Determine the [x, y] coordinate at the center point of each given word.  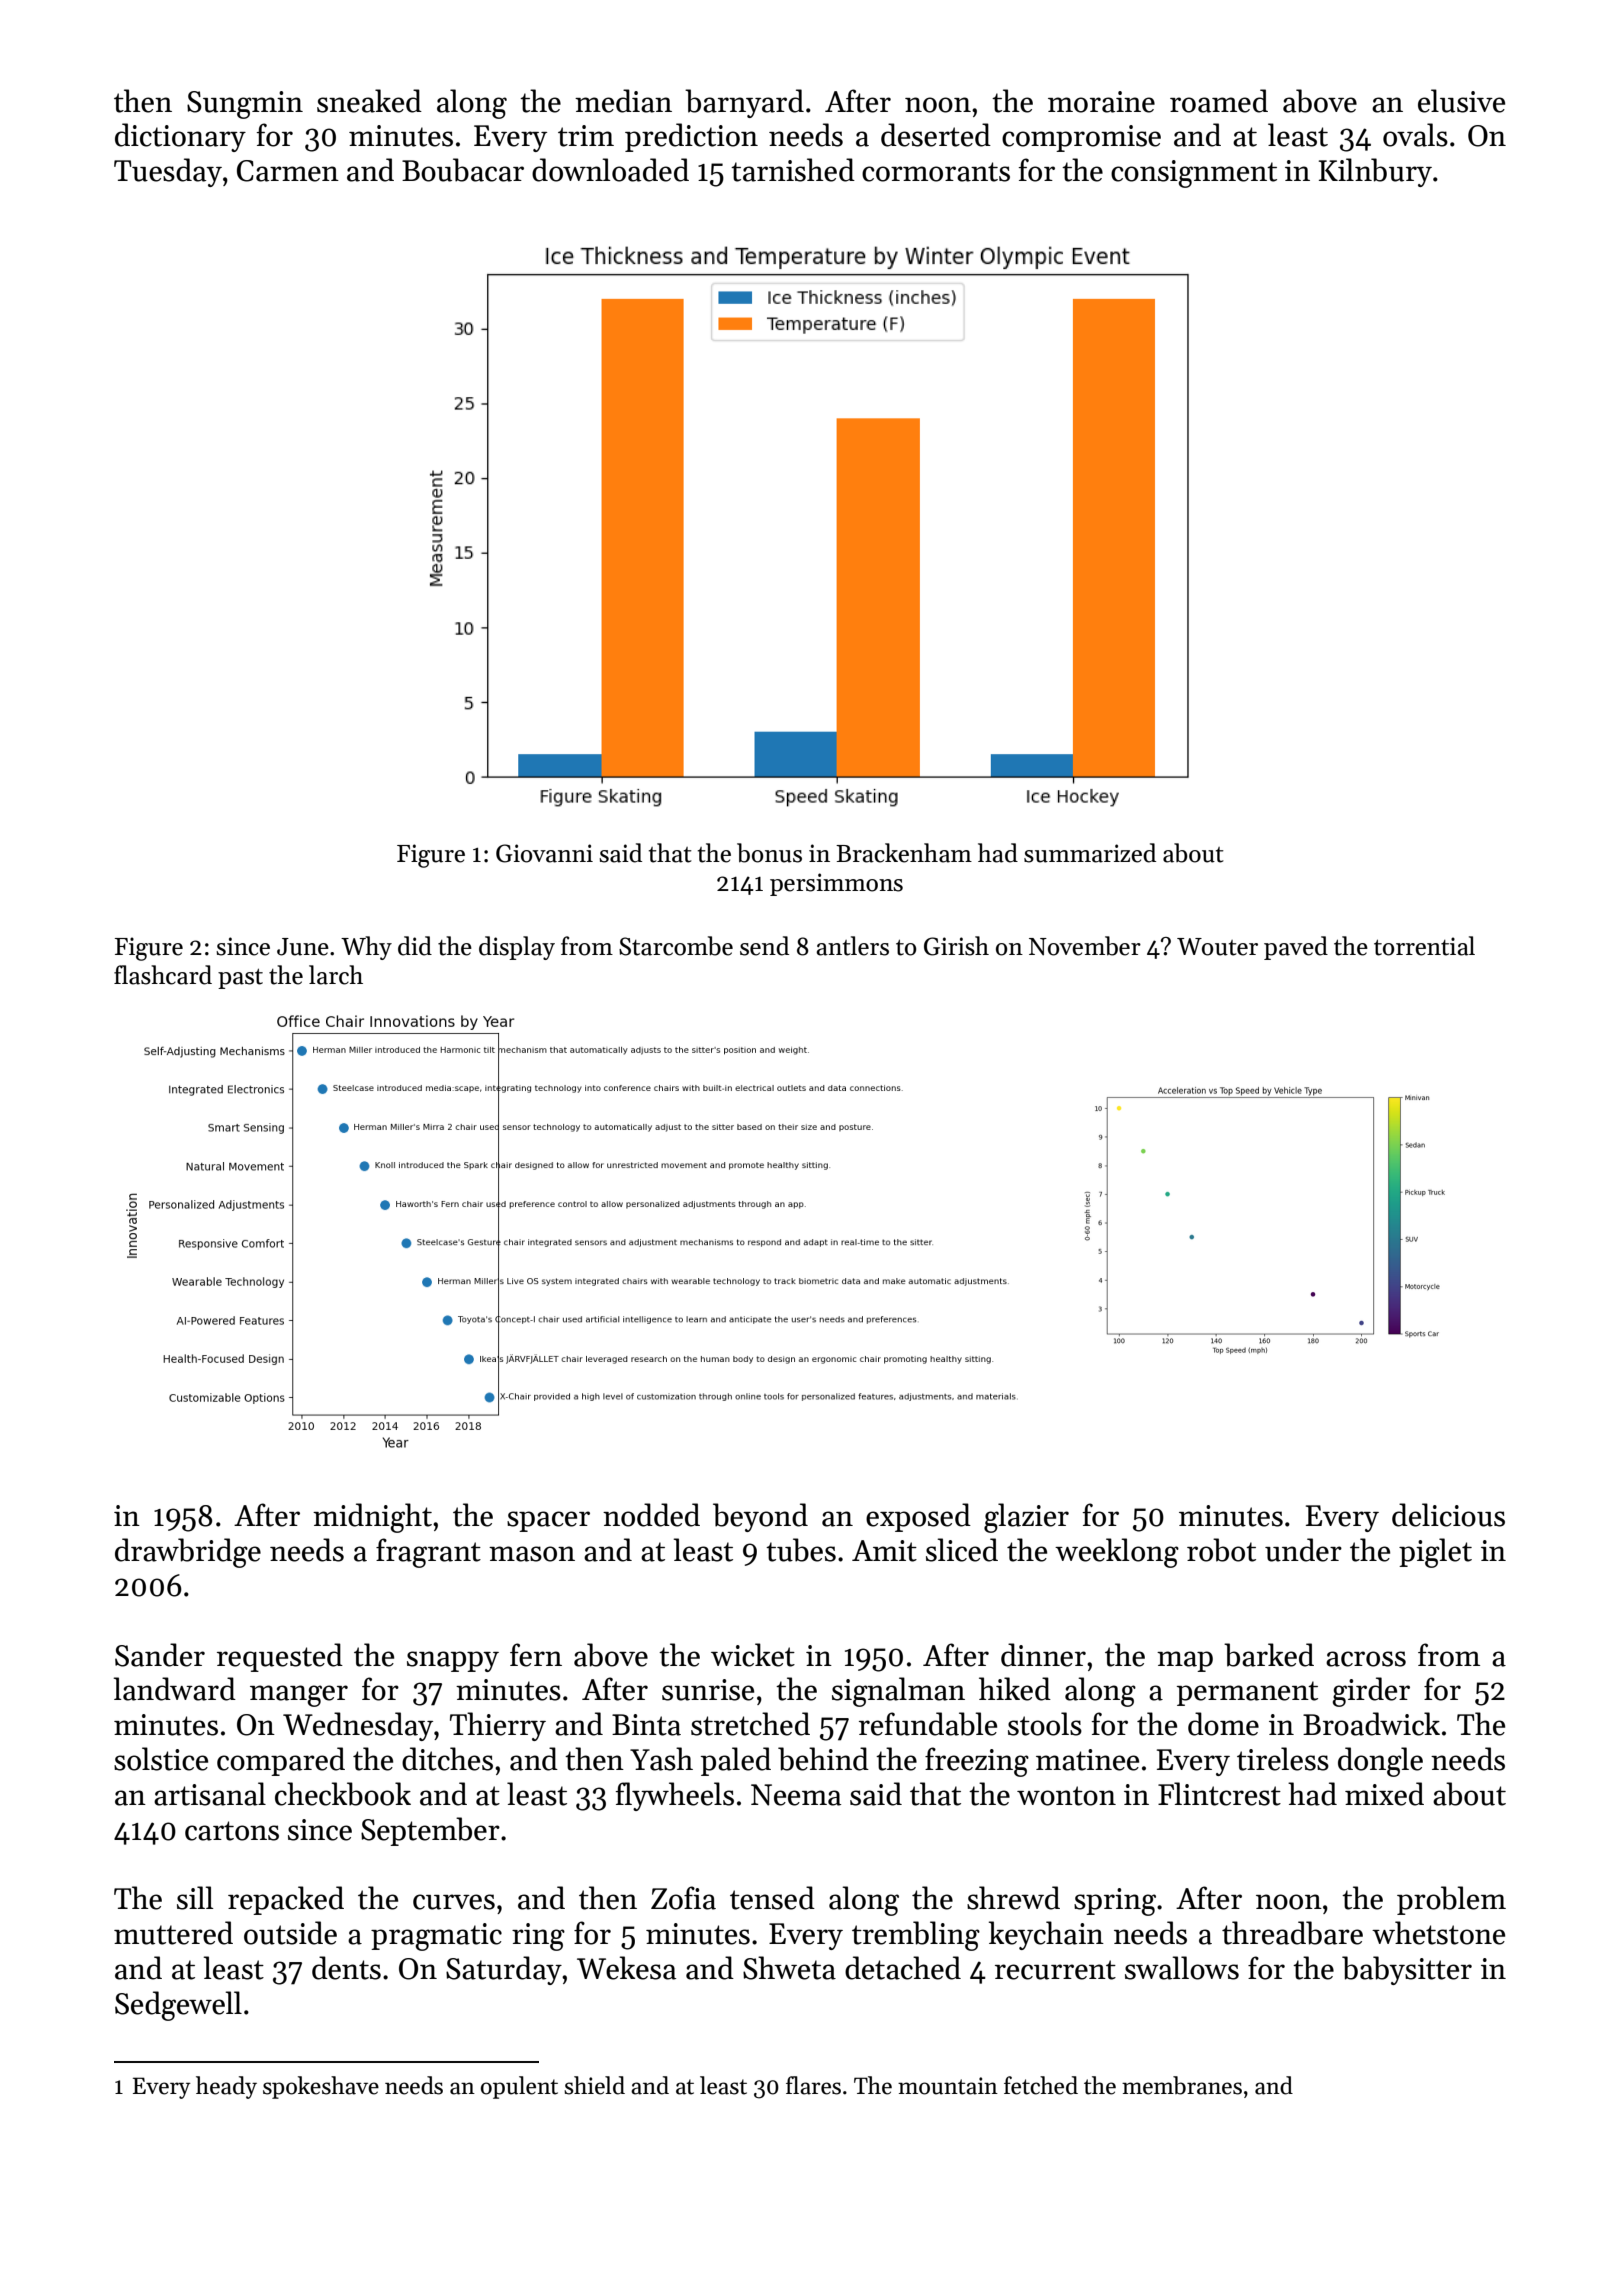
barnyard [744, 103]
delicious [1448, 1515]
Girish [956, 946]
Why [366, 948]
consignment [1194, 174]
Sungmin [245, 105]
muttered [173, 1933]
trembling [916, 1936]
